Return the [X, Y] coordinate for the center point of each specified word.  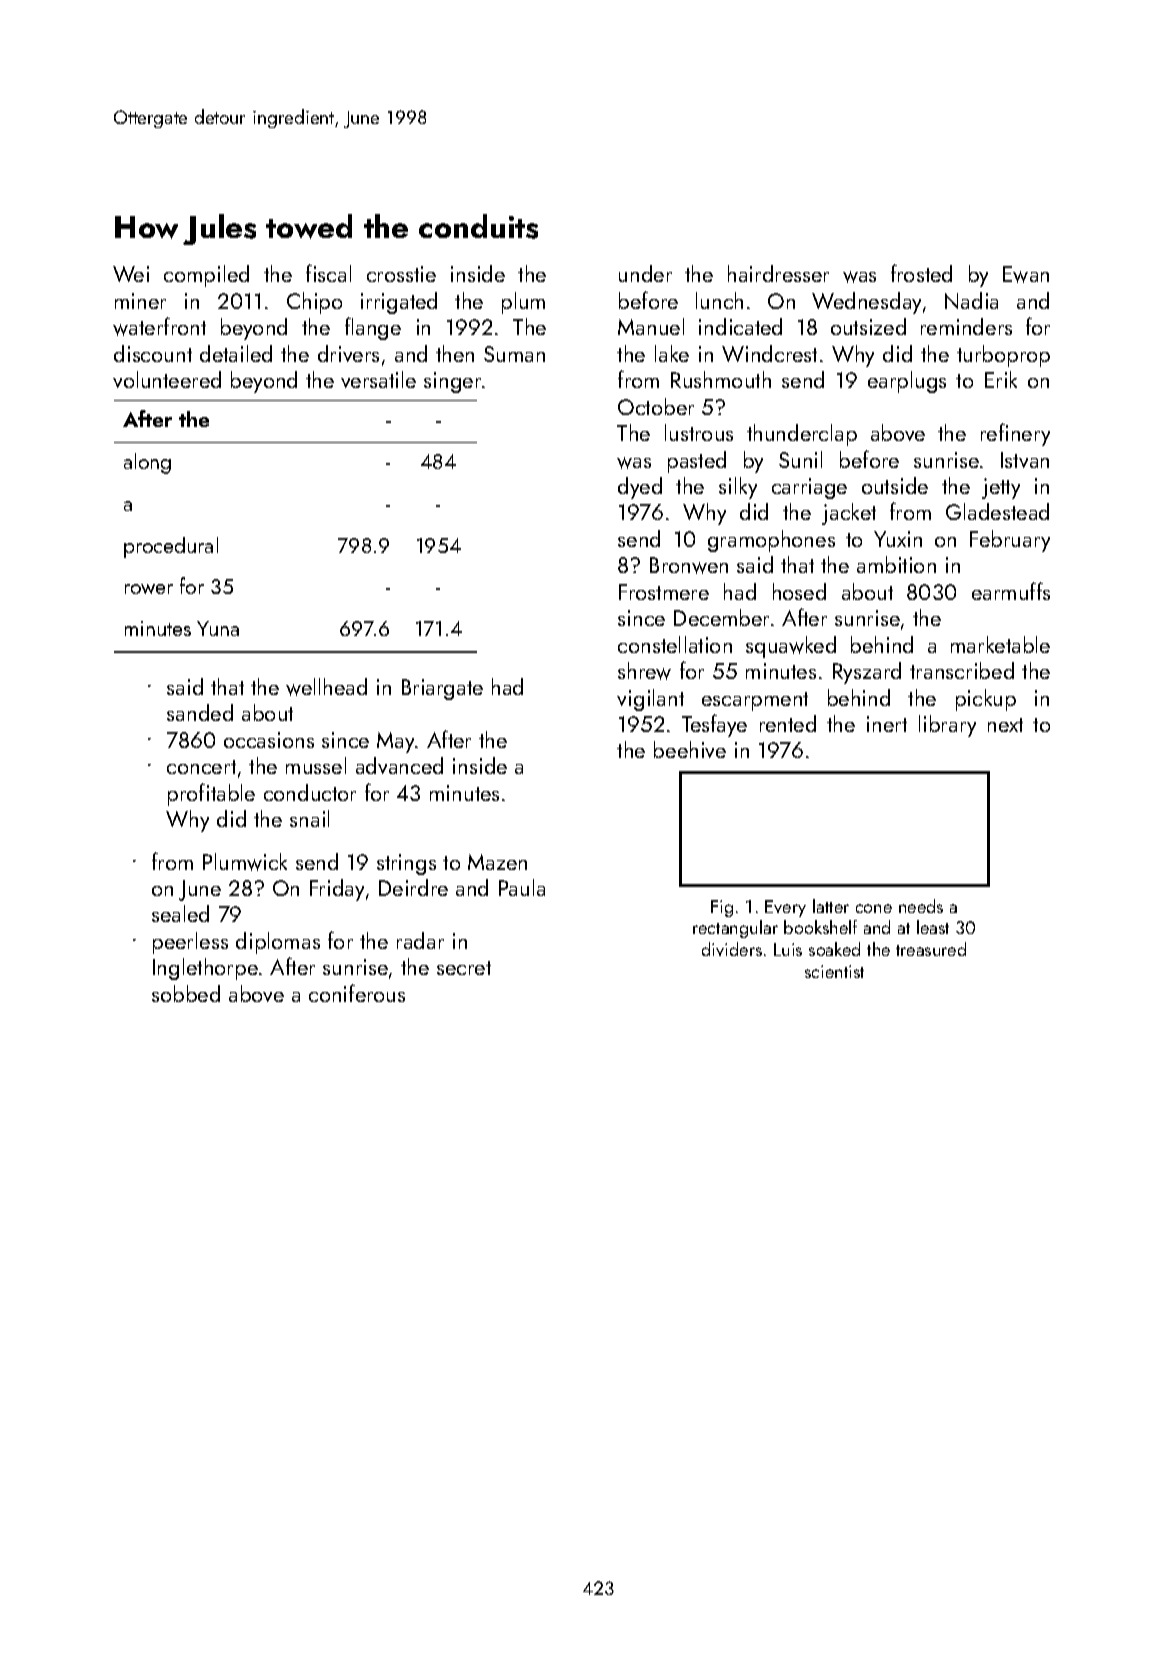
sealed [180, 913]
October [656, 406]
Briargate [442, 689]
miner [140, 301]
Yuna [218, 628]
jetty [1001, 488]
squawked [791, 647]
